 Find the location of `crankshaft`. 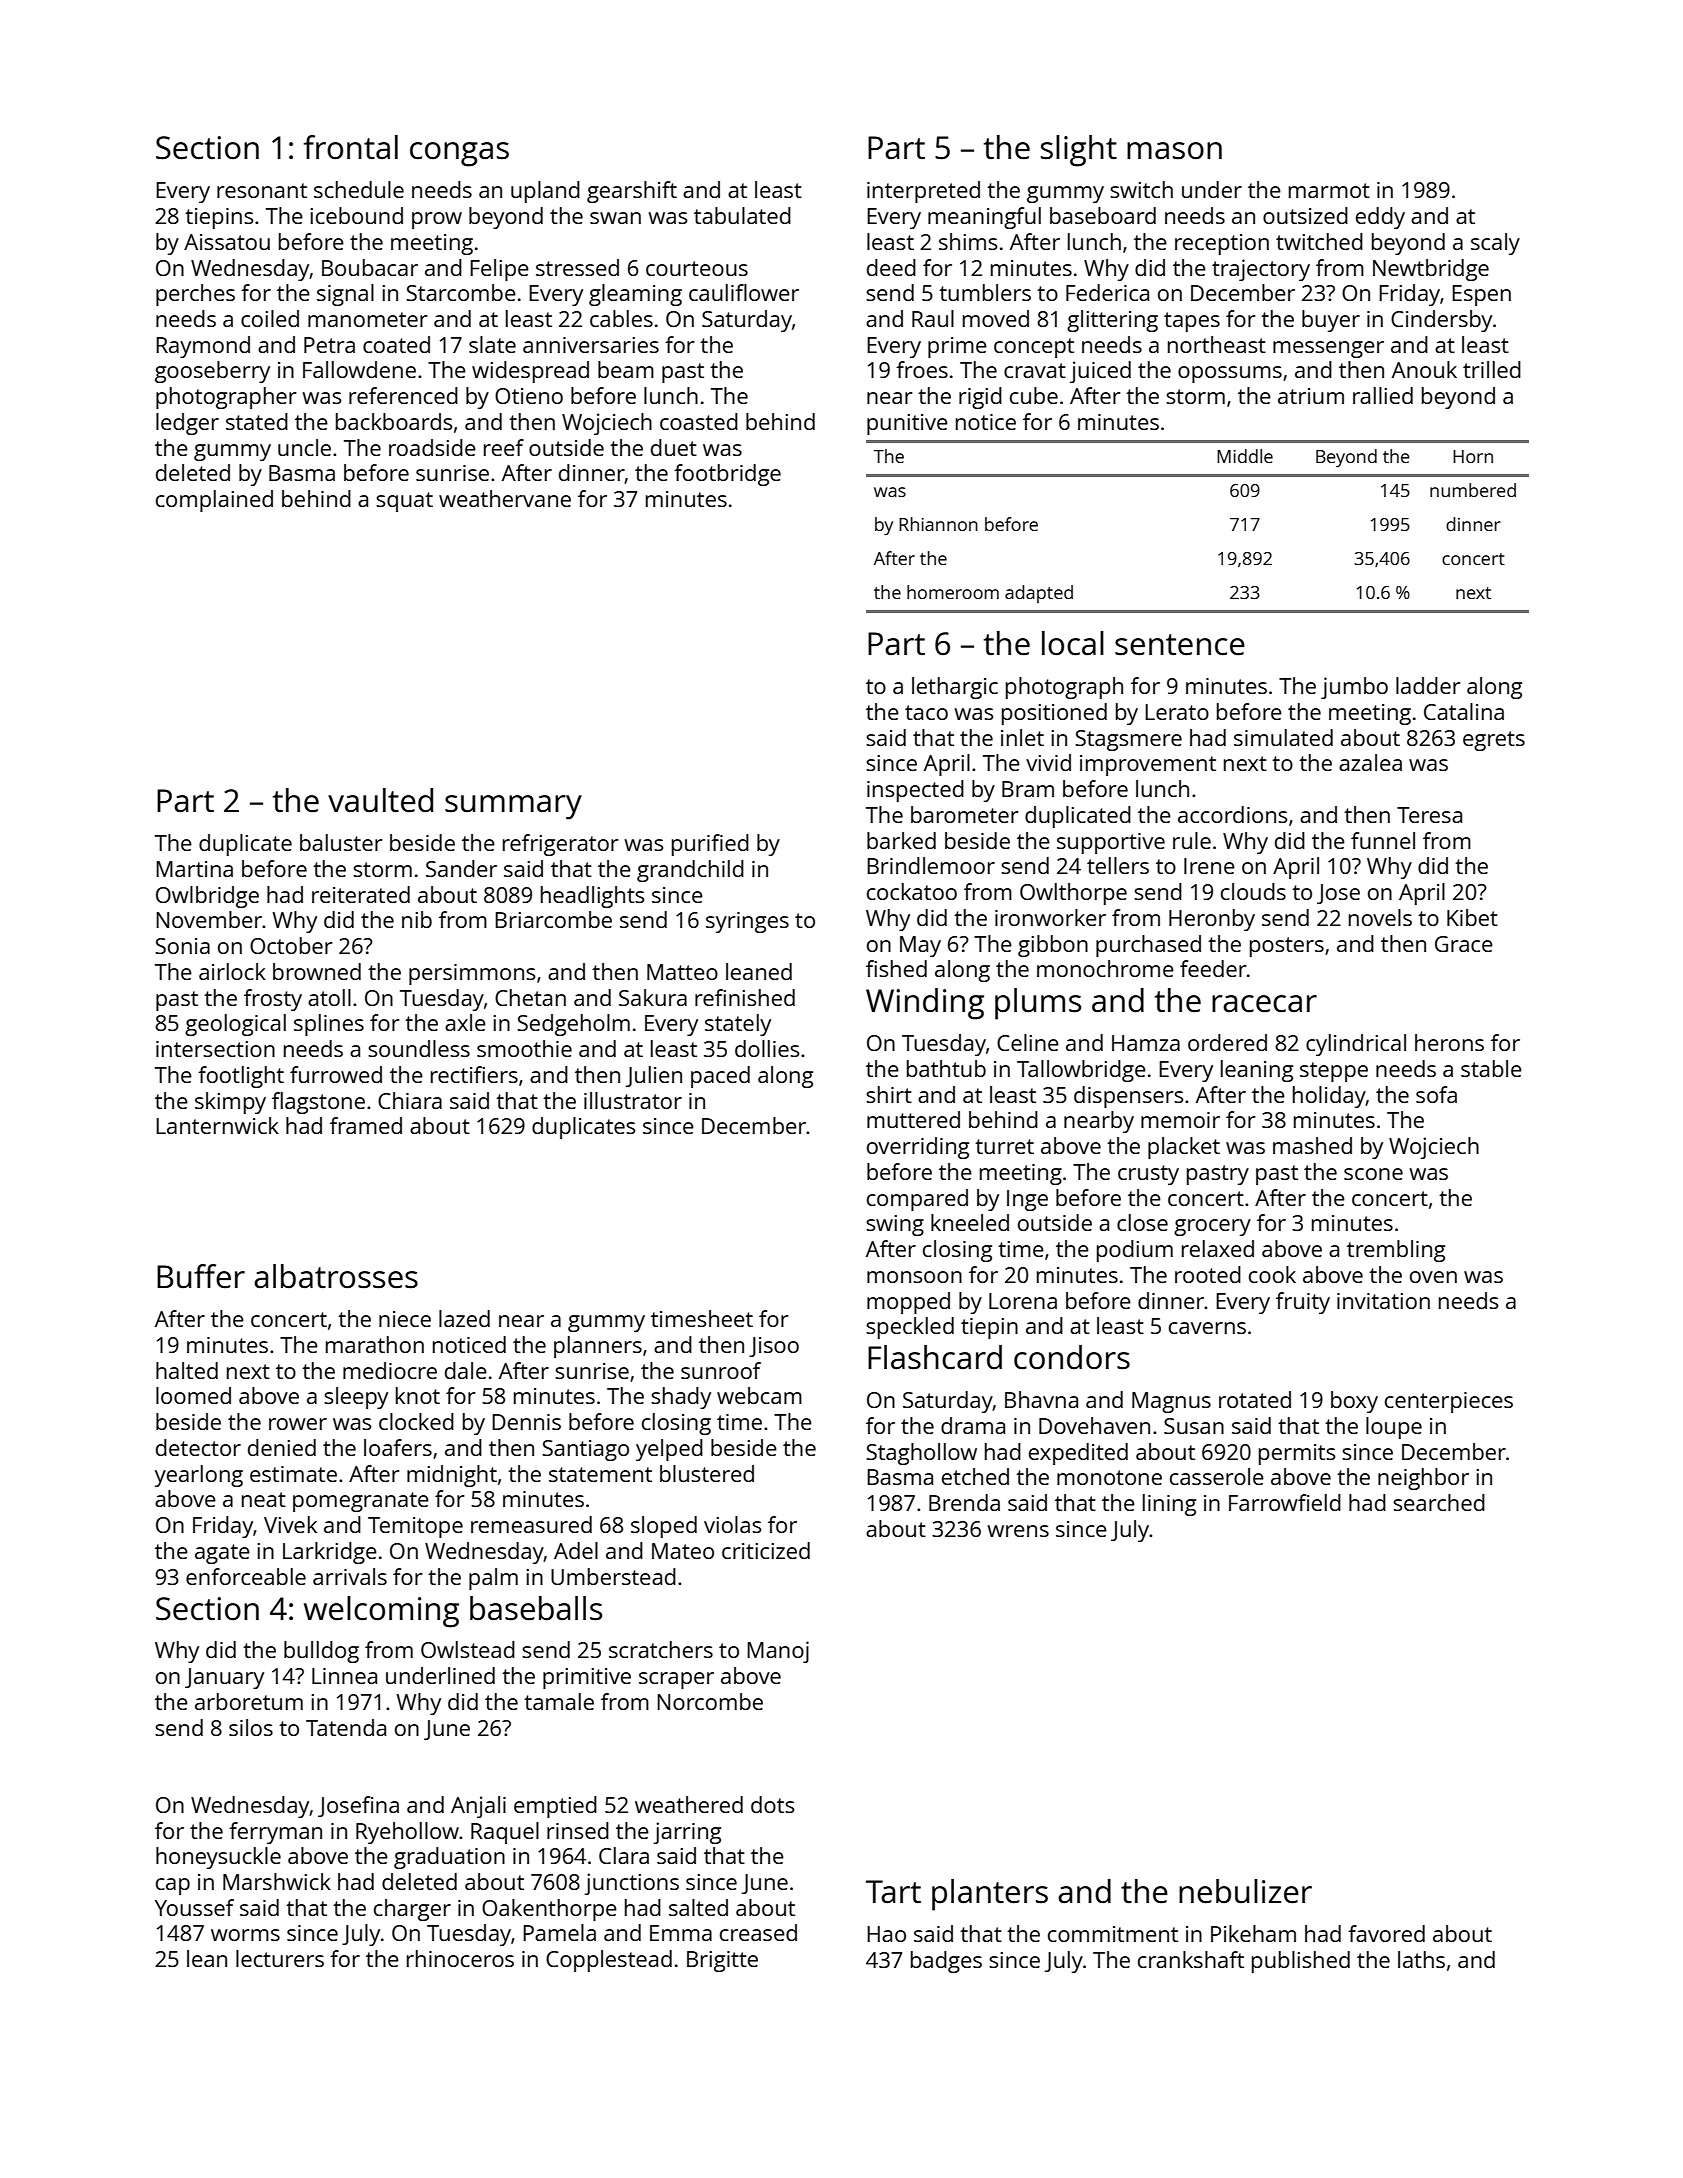

crankshaft is located at coordinates (1191, 1959).
